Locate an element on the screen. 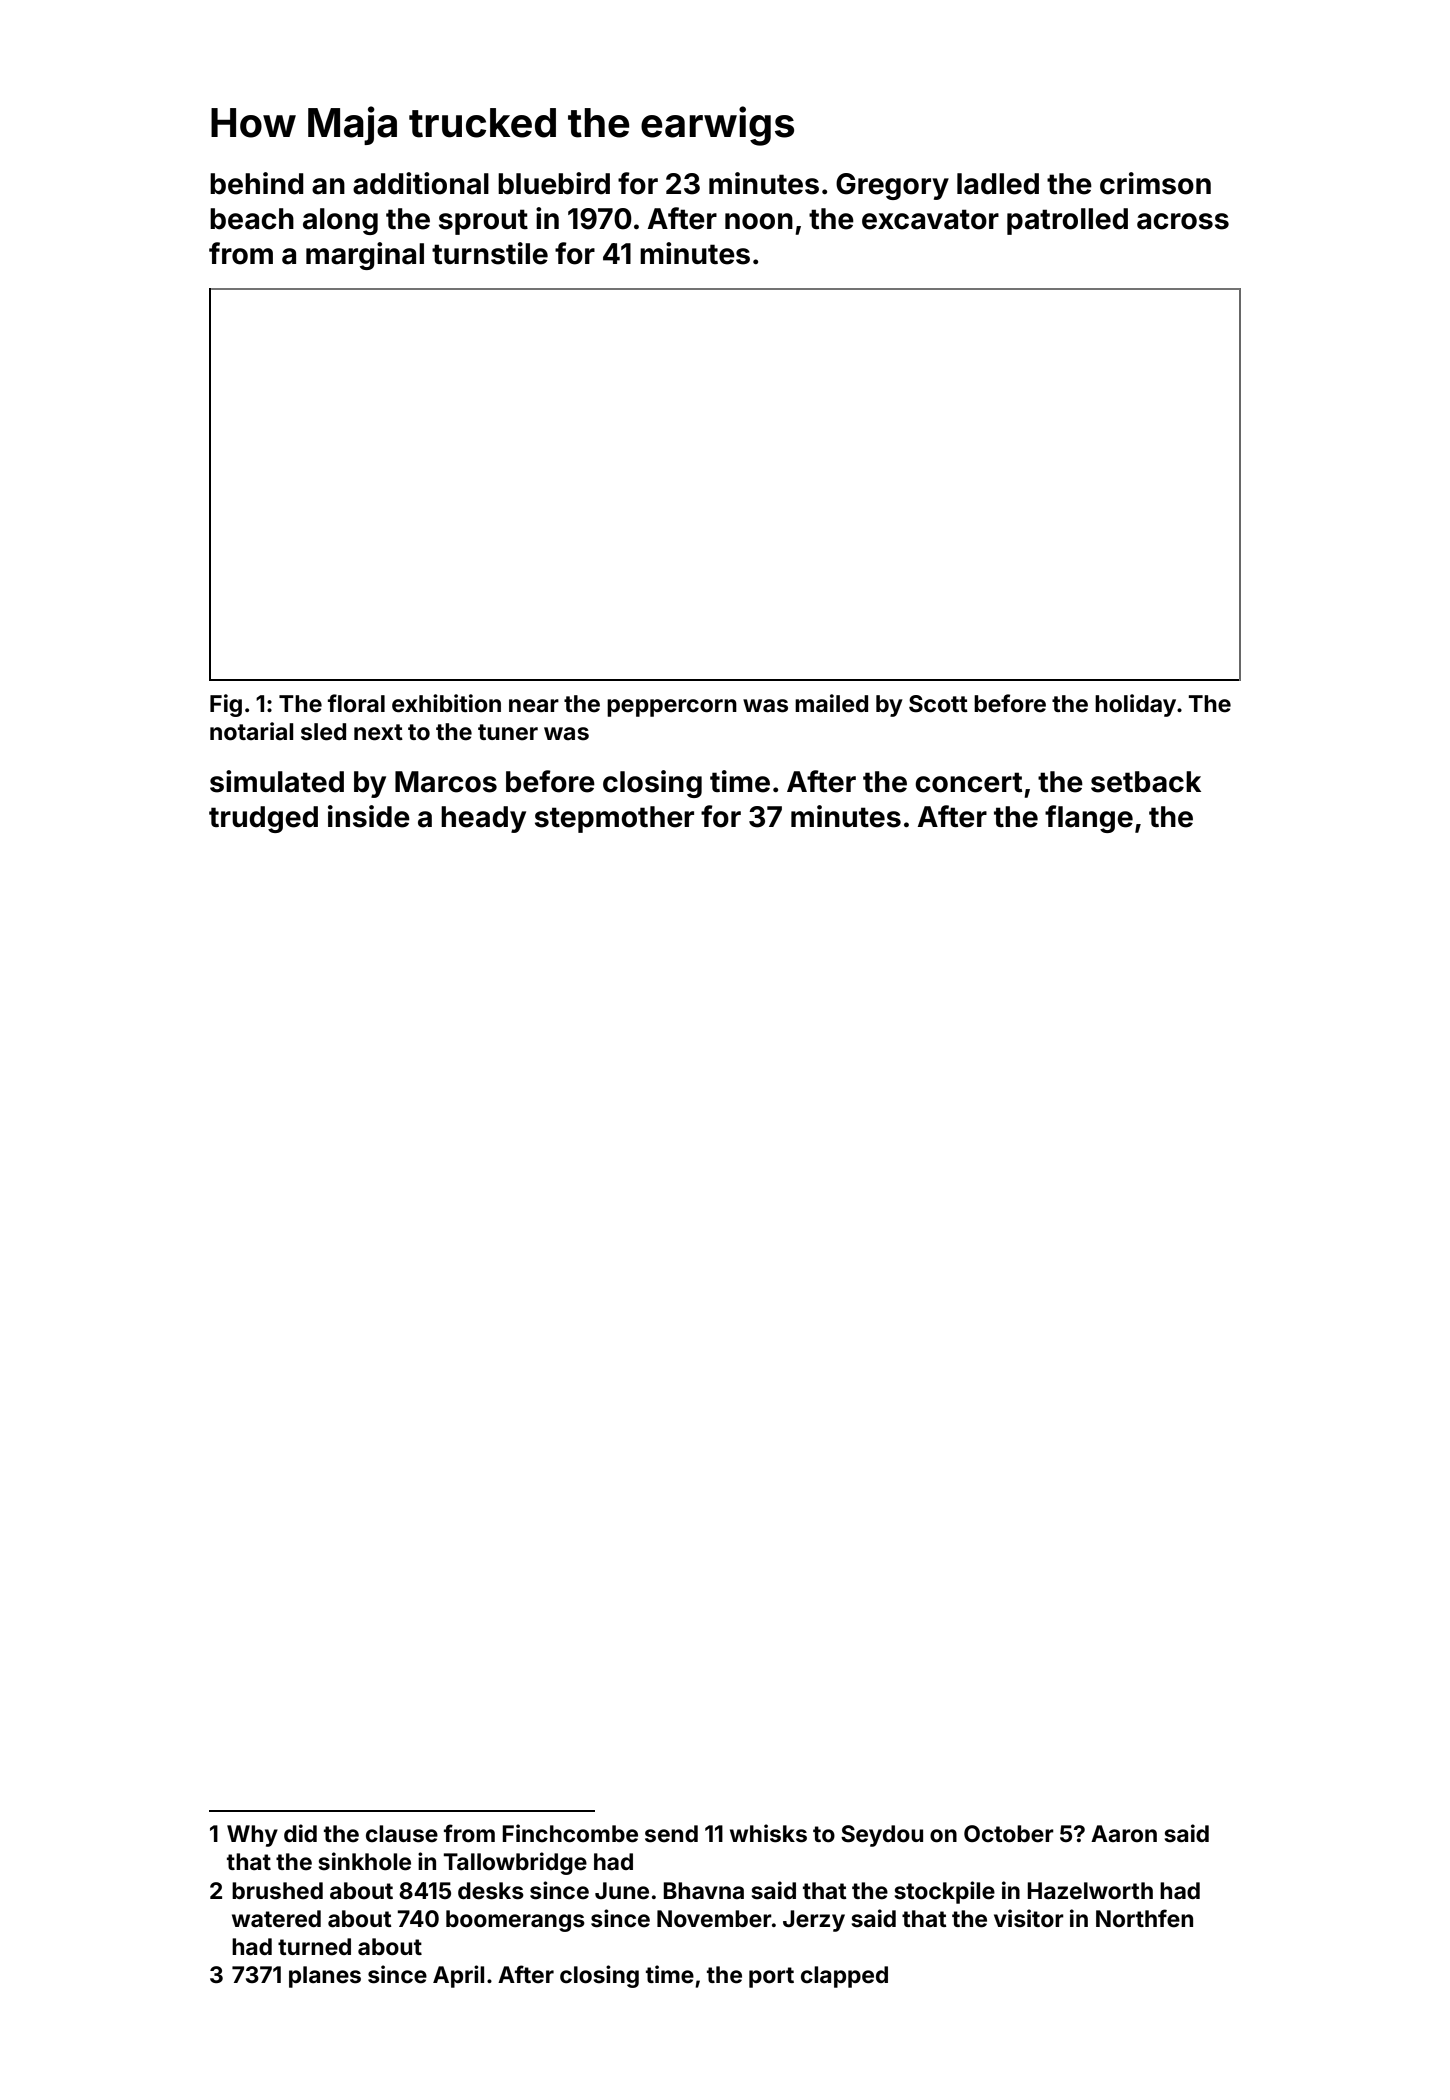 This screenshot has height=2100, width=1450. peppercorn is located at coordinates (672, 708).
